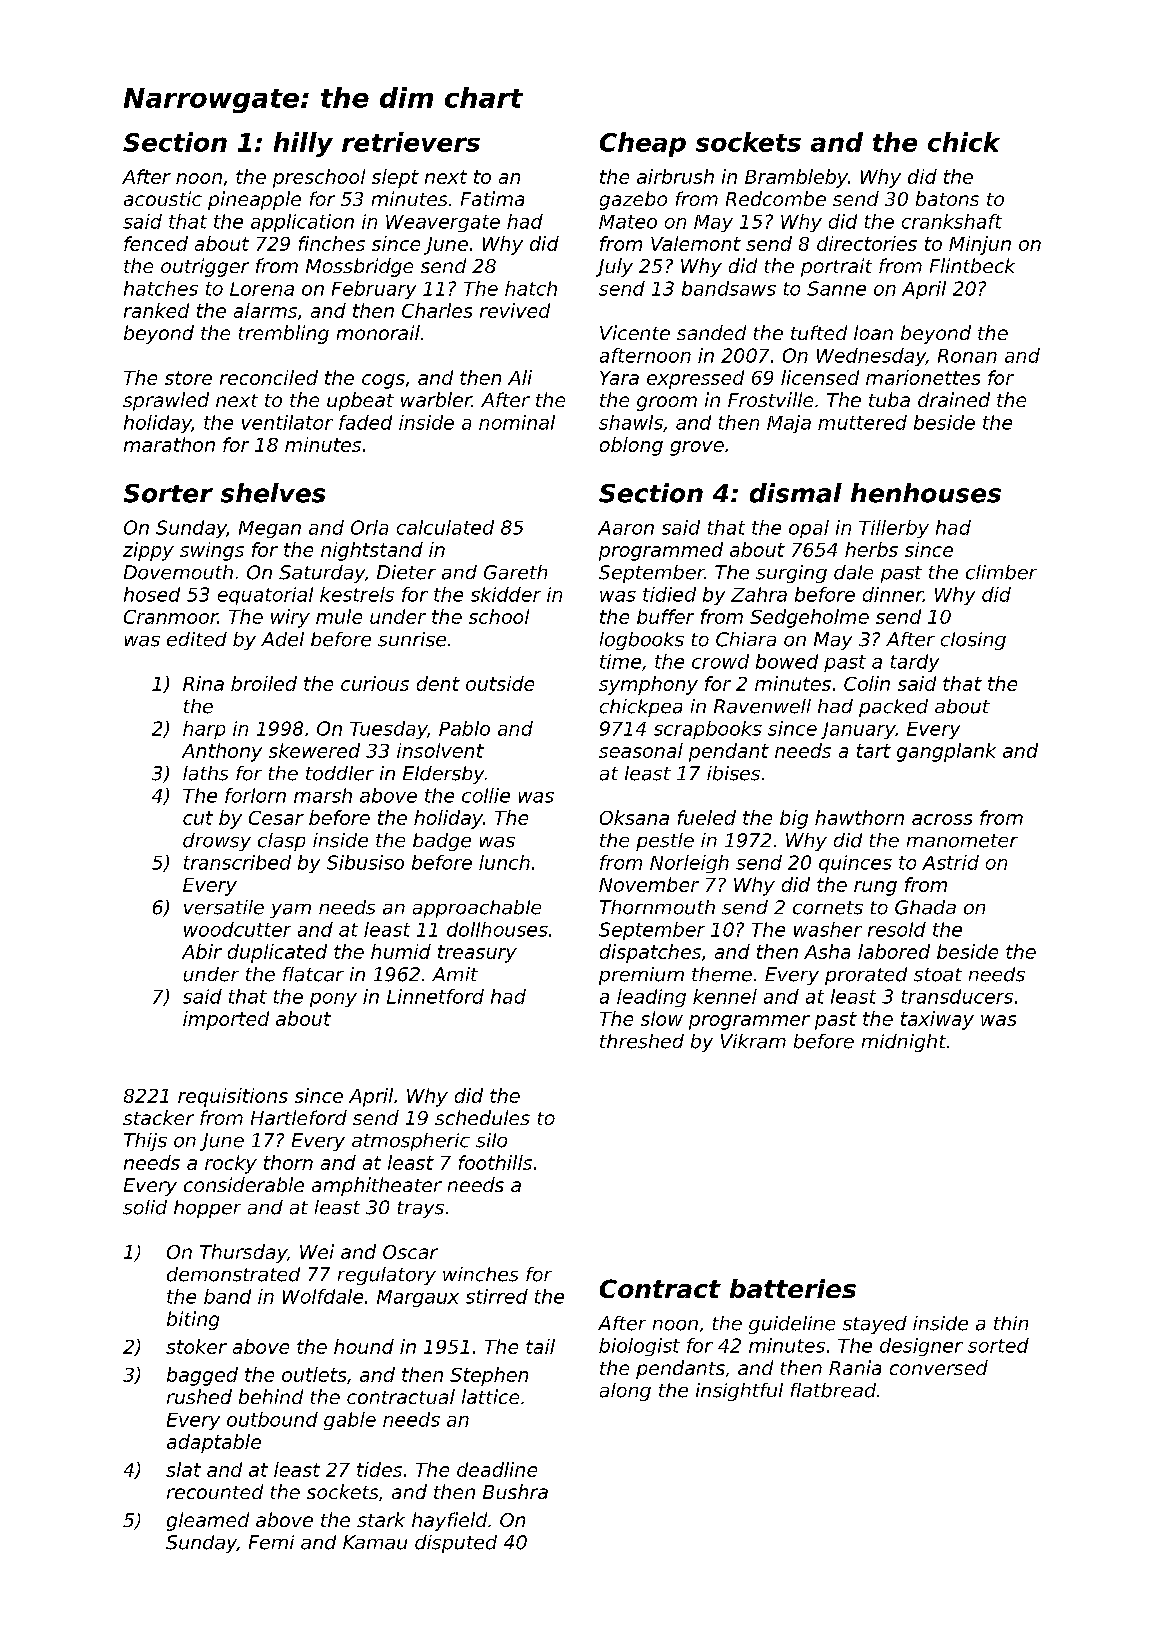 The image size is (1165, 1648). Describe the element at coordinates (947, 198) in the image. I see `batons` at that location.
